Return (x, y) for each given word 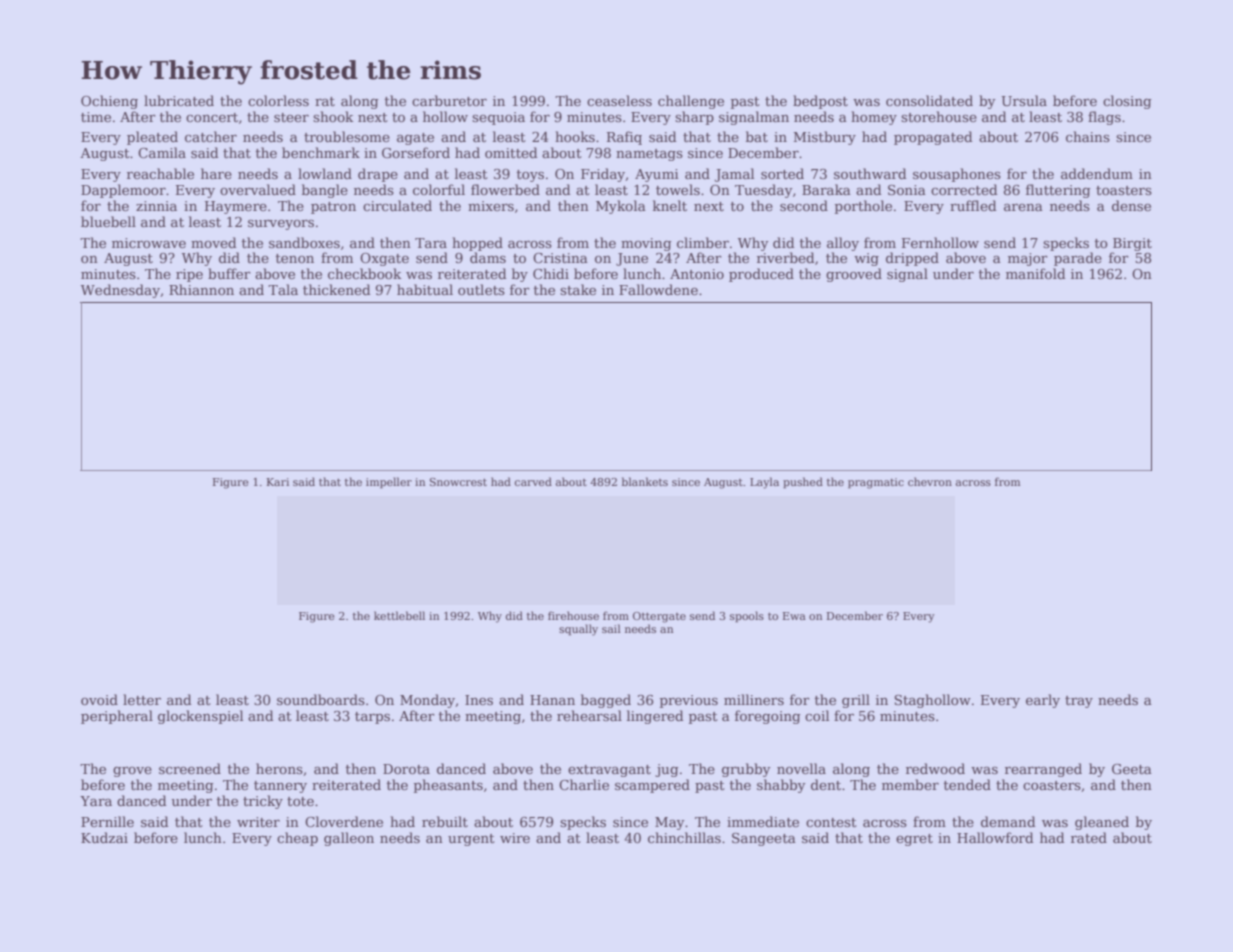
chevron (930, 481)
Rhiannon (201, 289)
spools (747, 617)
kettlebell (399, 615)
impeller (389, 483)
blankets (645, 481)
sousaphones (957, 175)
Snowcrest (458, 482)
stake (578, 289)
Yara (96, 801)
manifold (1036, 273)
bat (757, 136)
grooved (854, 275)
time (96, 117)
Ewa (794, 616)
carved (533, 481)
